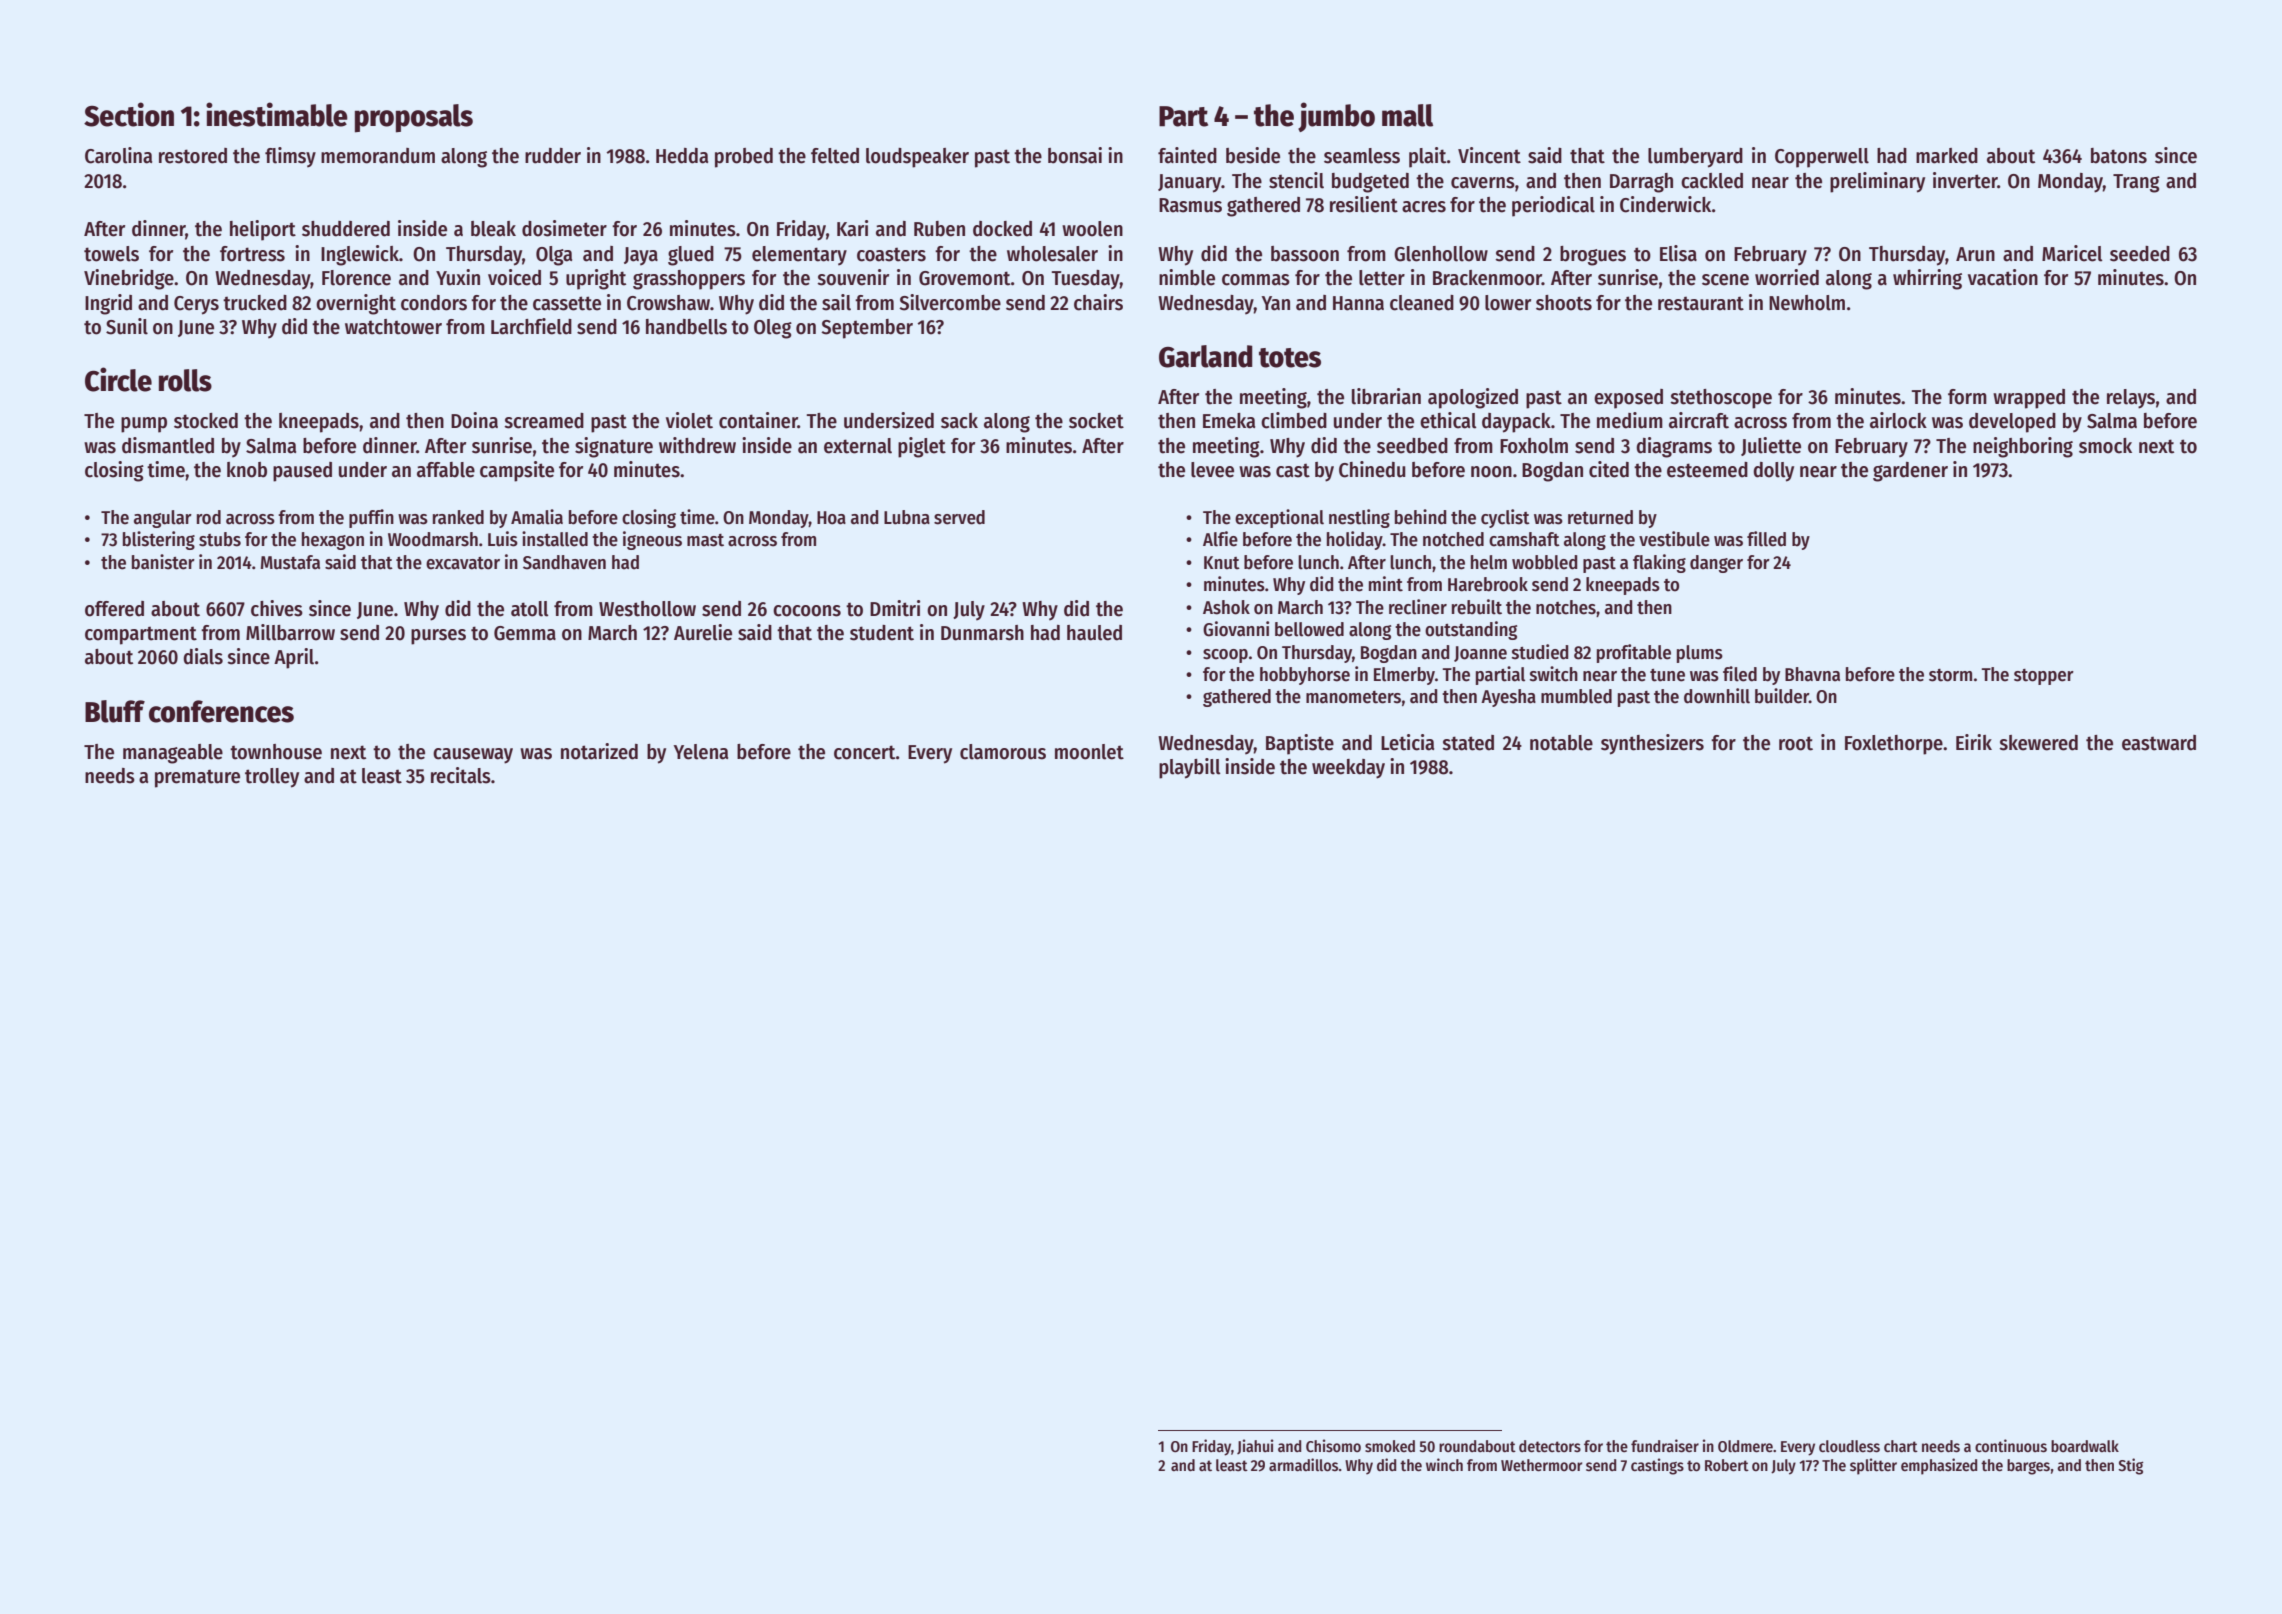 The image size is (2282, 1614). I want to click on batons, so click(2119, 156).
